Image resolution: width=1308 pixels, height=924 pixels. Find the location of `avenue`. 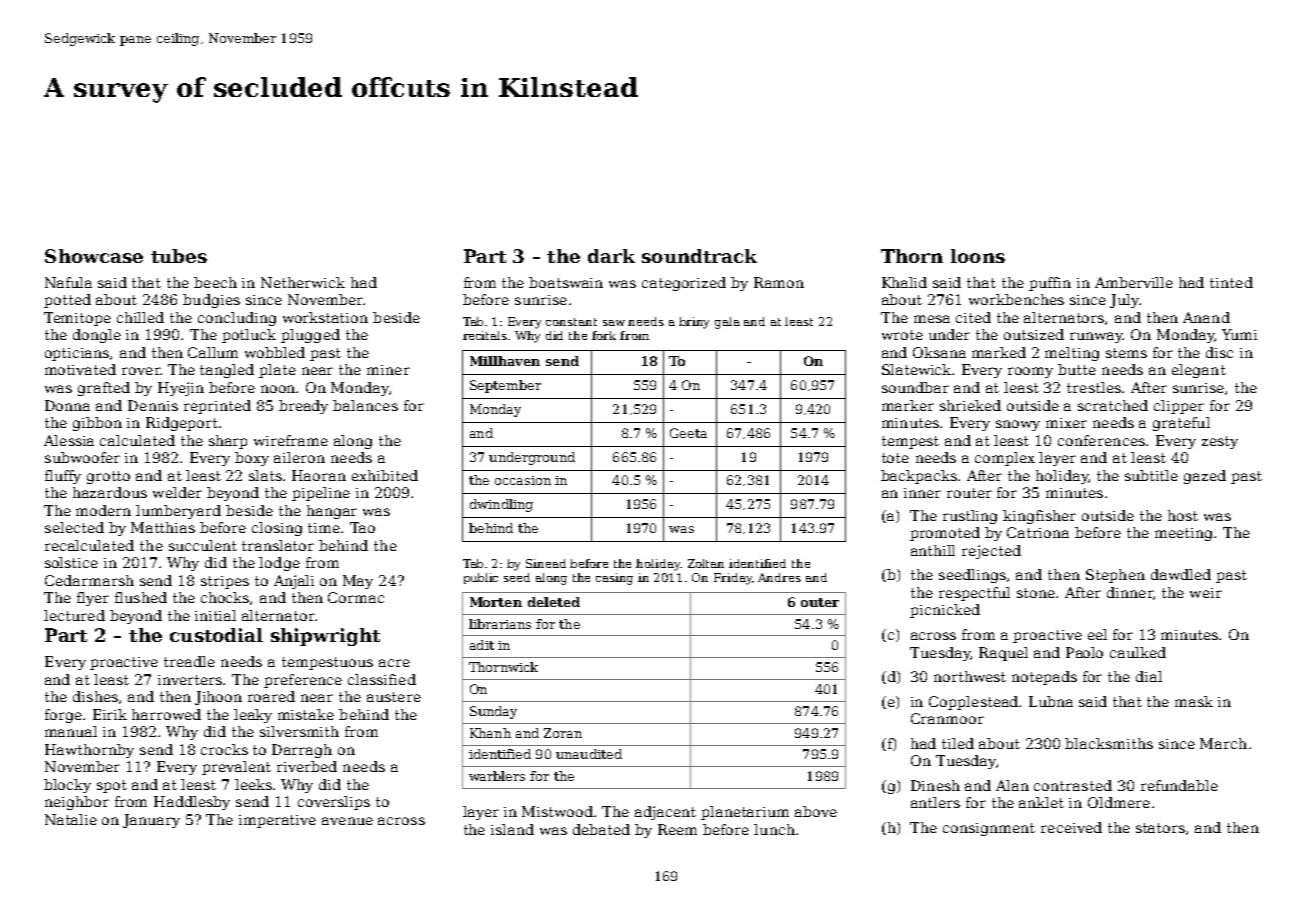

avenue is located at coordinates (347, 821).
